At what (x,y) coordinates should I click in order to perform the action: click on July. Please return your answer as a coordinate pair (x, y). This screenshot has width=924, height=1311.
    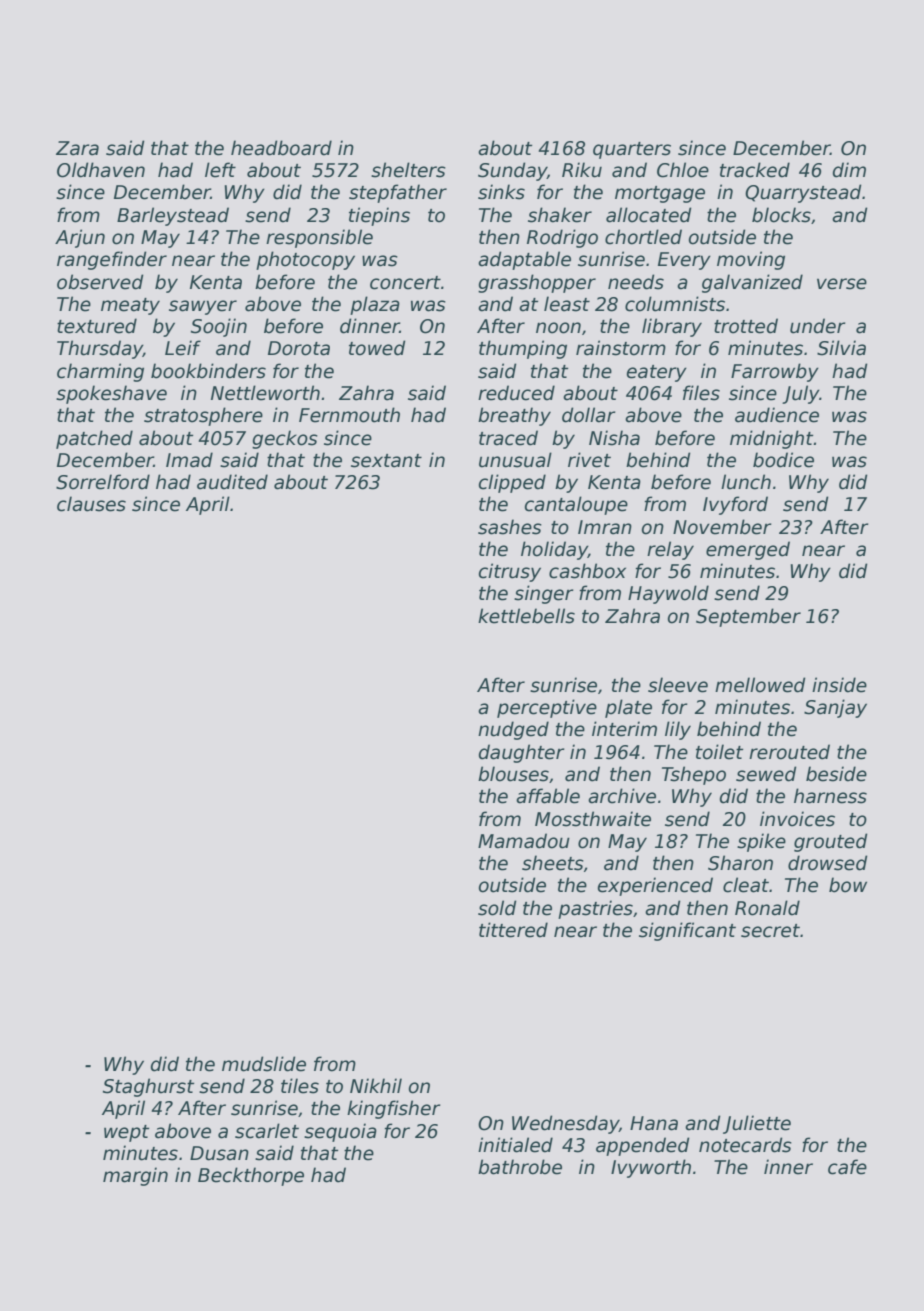
    Looking at the image, I should click on (800, 394).
